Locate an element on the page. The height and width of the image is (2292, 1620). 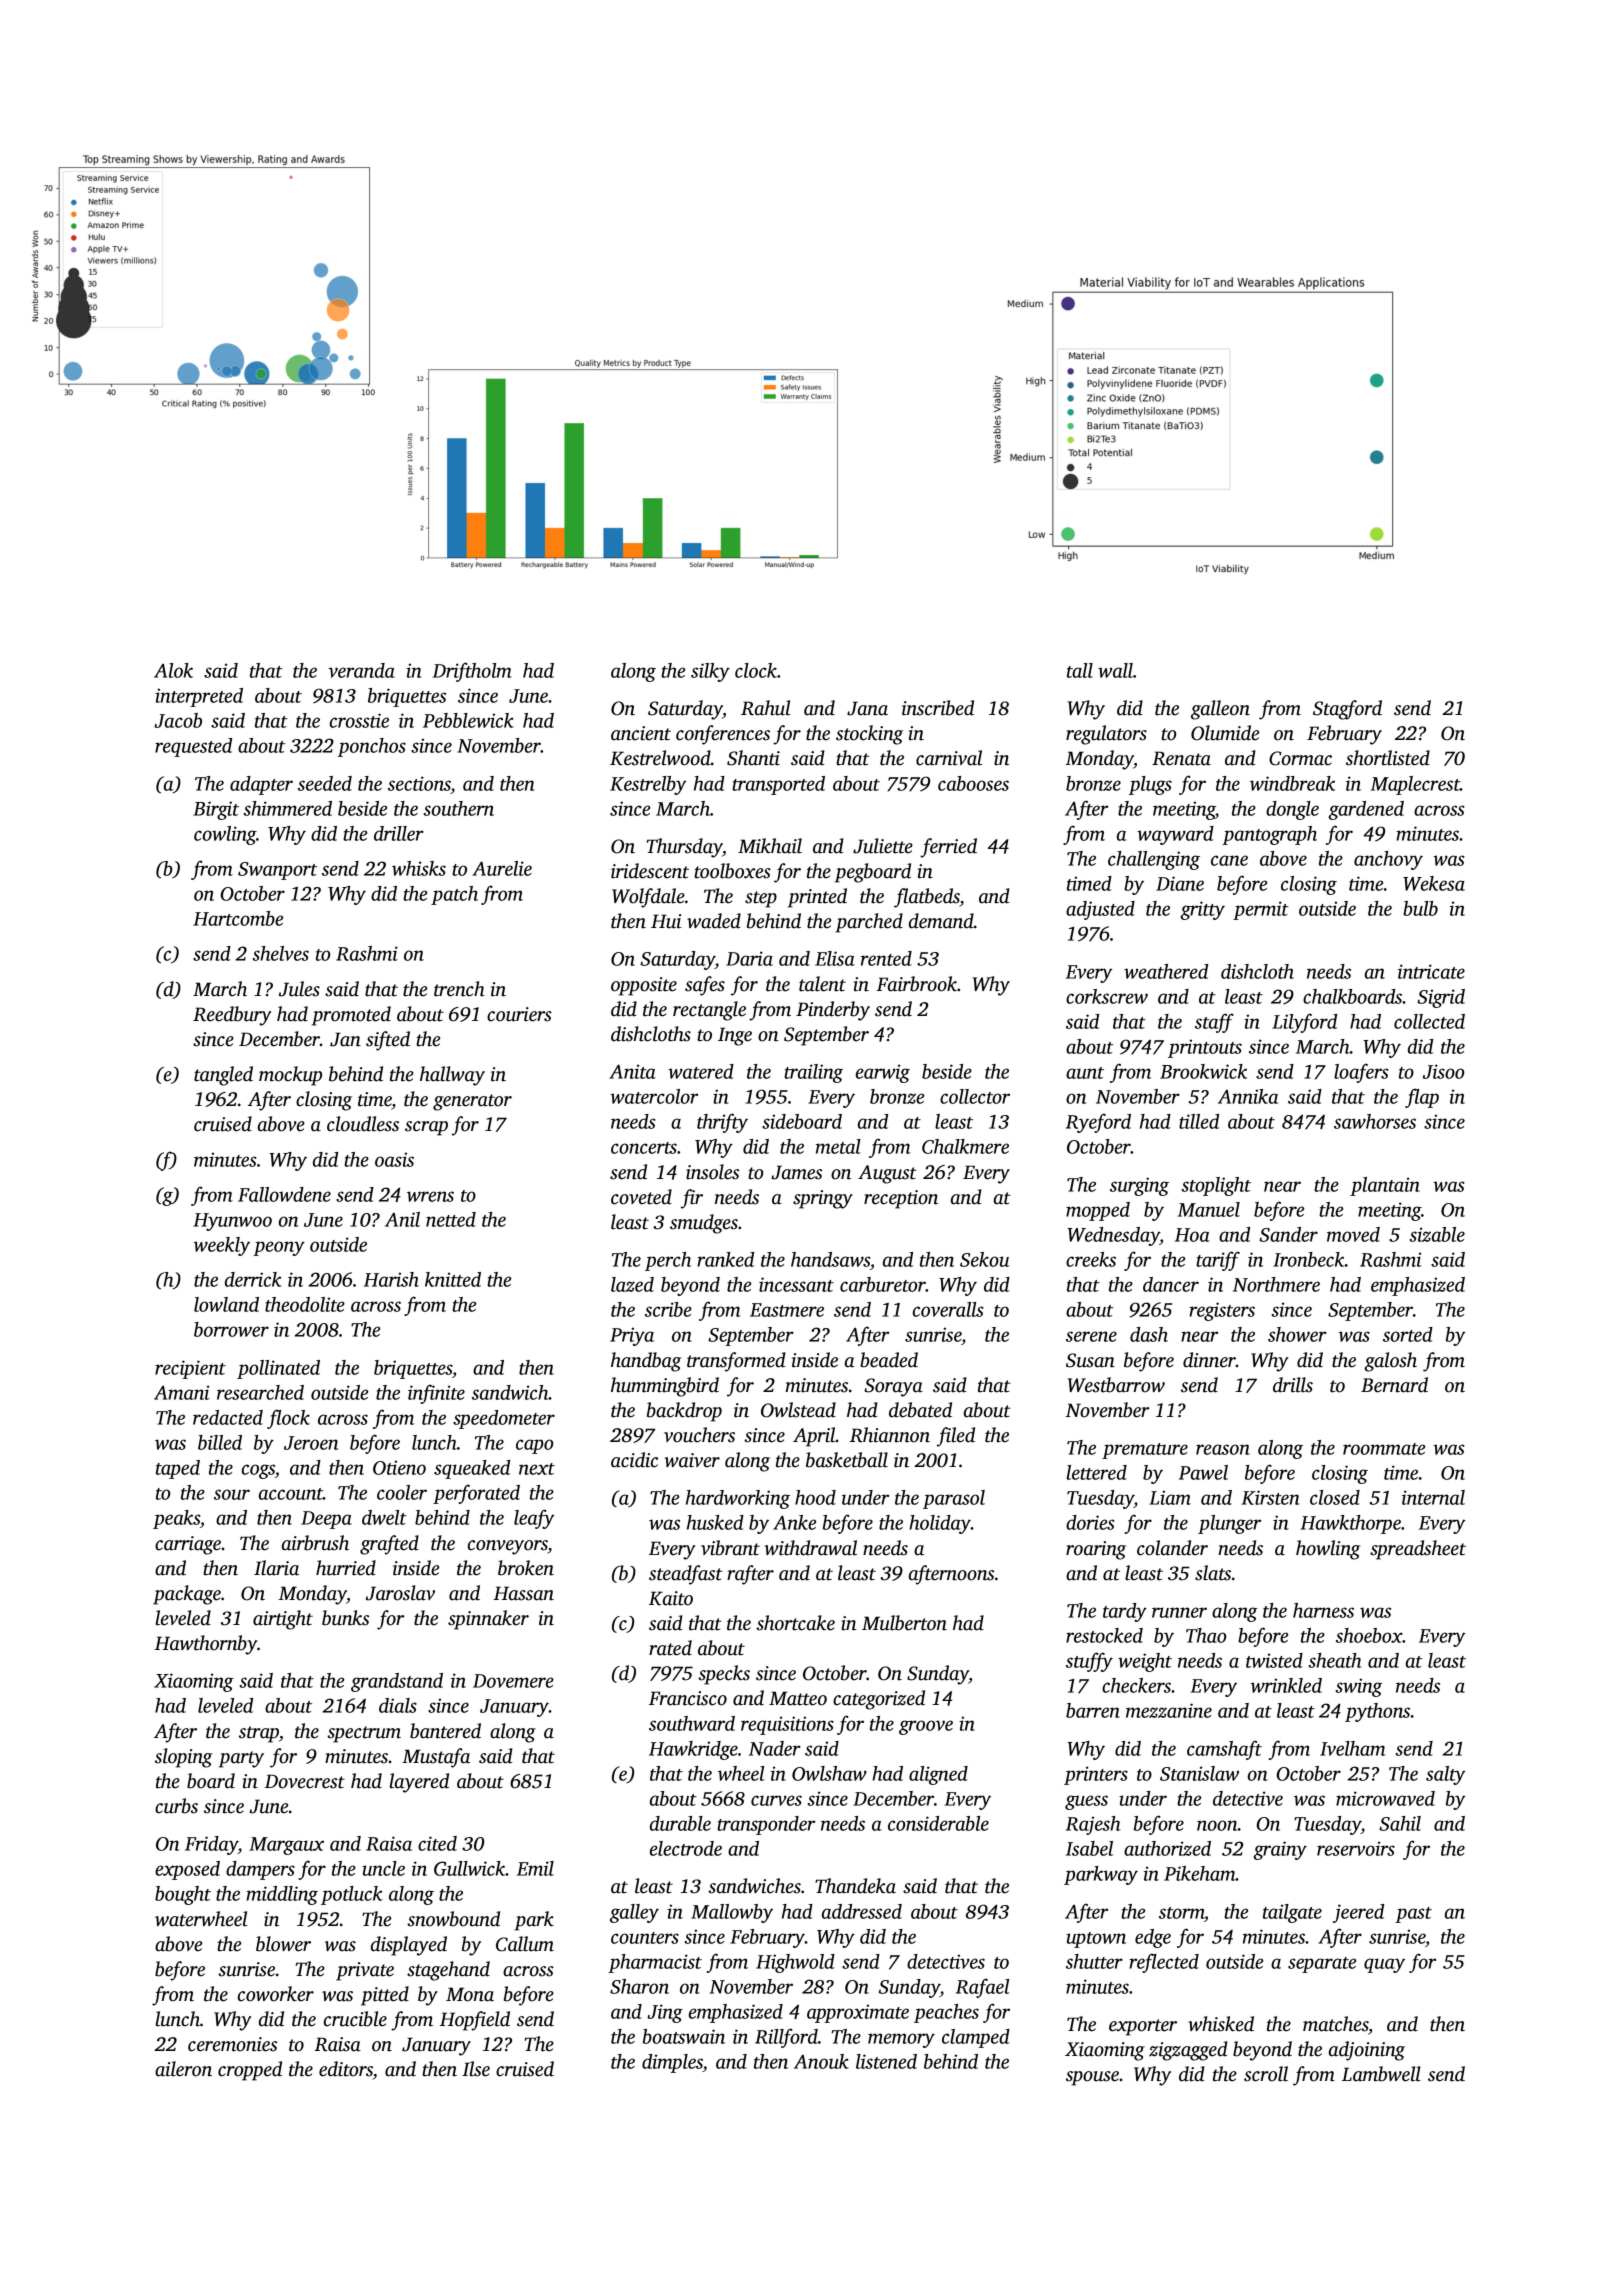
spouse is located at coordinates (1092, 2078).
